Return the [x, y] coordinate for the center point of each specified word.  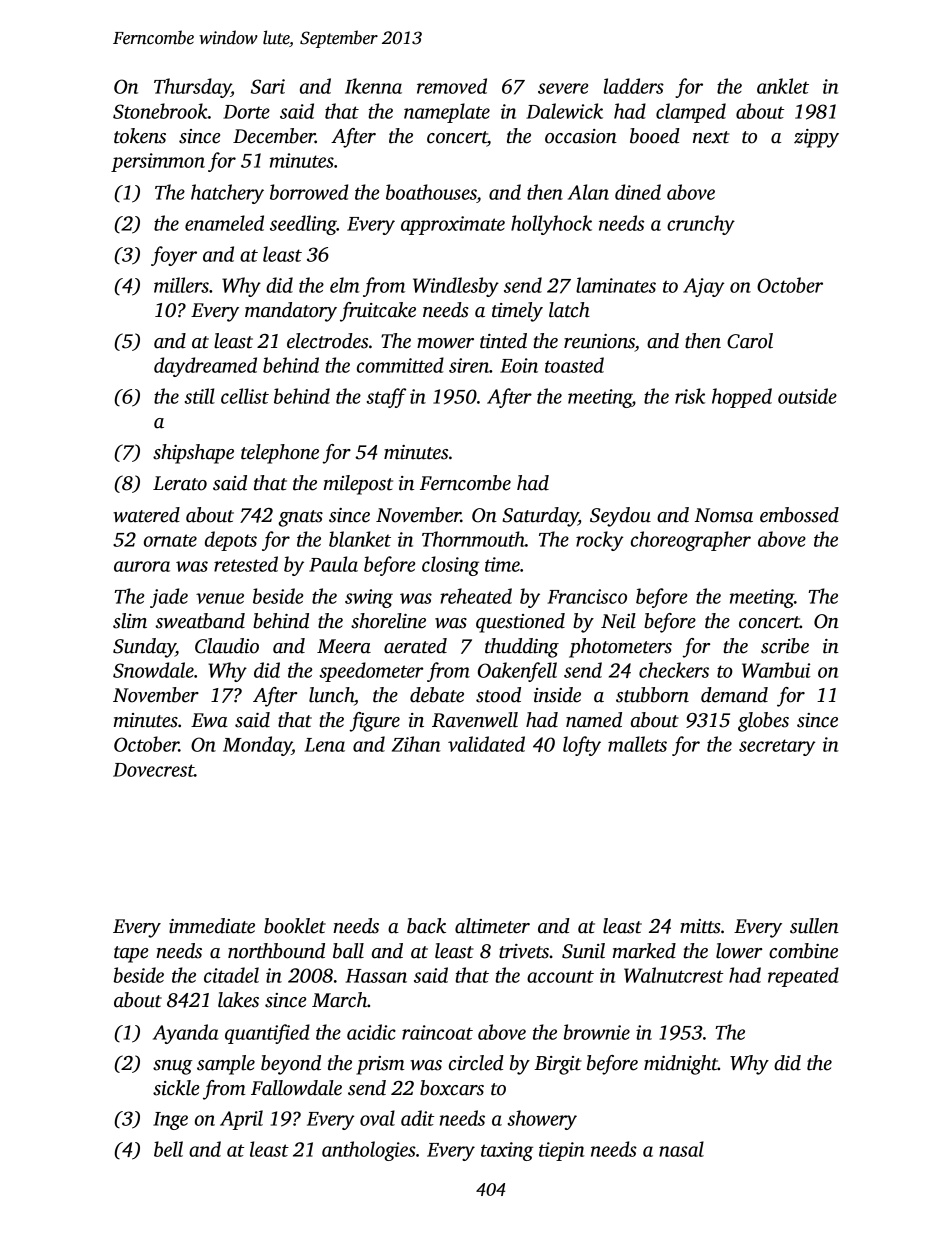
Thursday [192, 88]
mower [445, 343]
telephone [280, 454]
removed [452, 86]
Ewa [209, 720]
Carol [750, 341]
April [241, 1120]
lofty [582, 746]
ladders [634, 86]
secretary [777, 747]
